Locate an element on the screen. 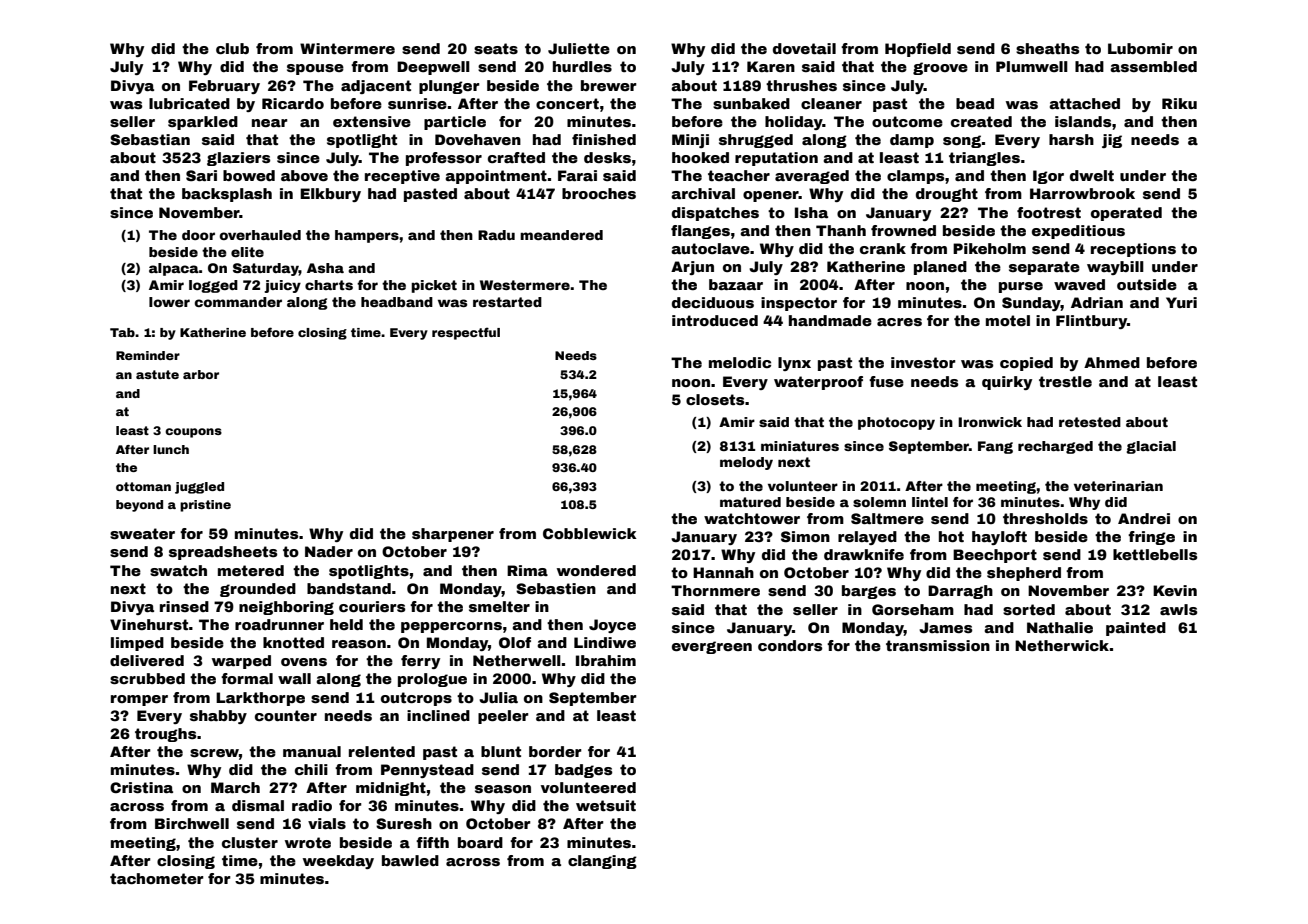 Image resolution: width=1308 pixels, height=924 pixels. tachometer is located at coordinates (157, 878).
